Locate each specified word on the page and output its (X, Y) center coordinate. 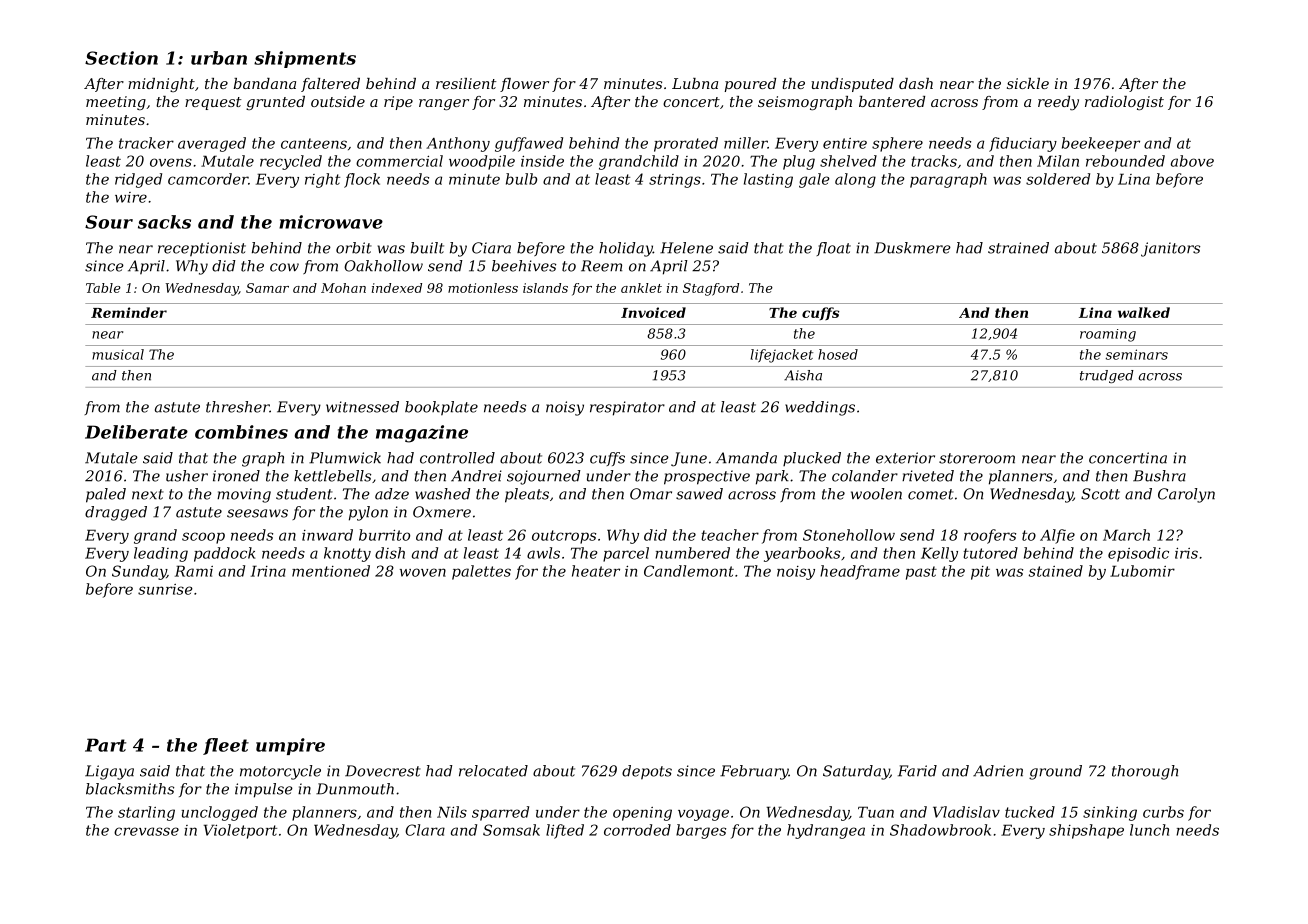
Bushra (1159, 476)
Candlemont (689, 571)
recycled (291, 162)
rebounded (1125, 161)
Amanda (746, 458)
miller (745, 143)
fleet (226, 746)
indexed (397, 288)
